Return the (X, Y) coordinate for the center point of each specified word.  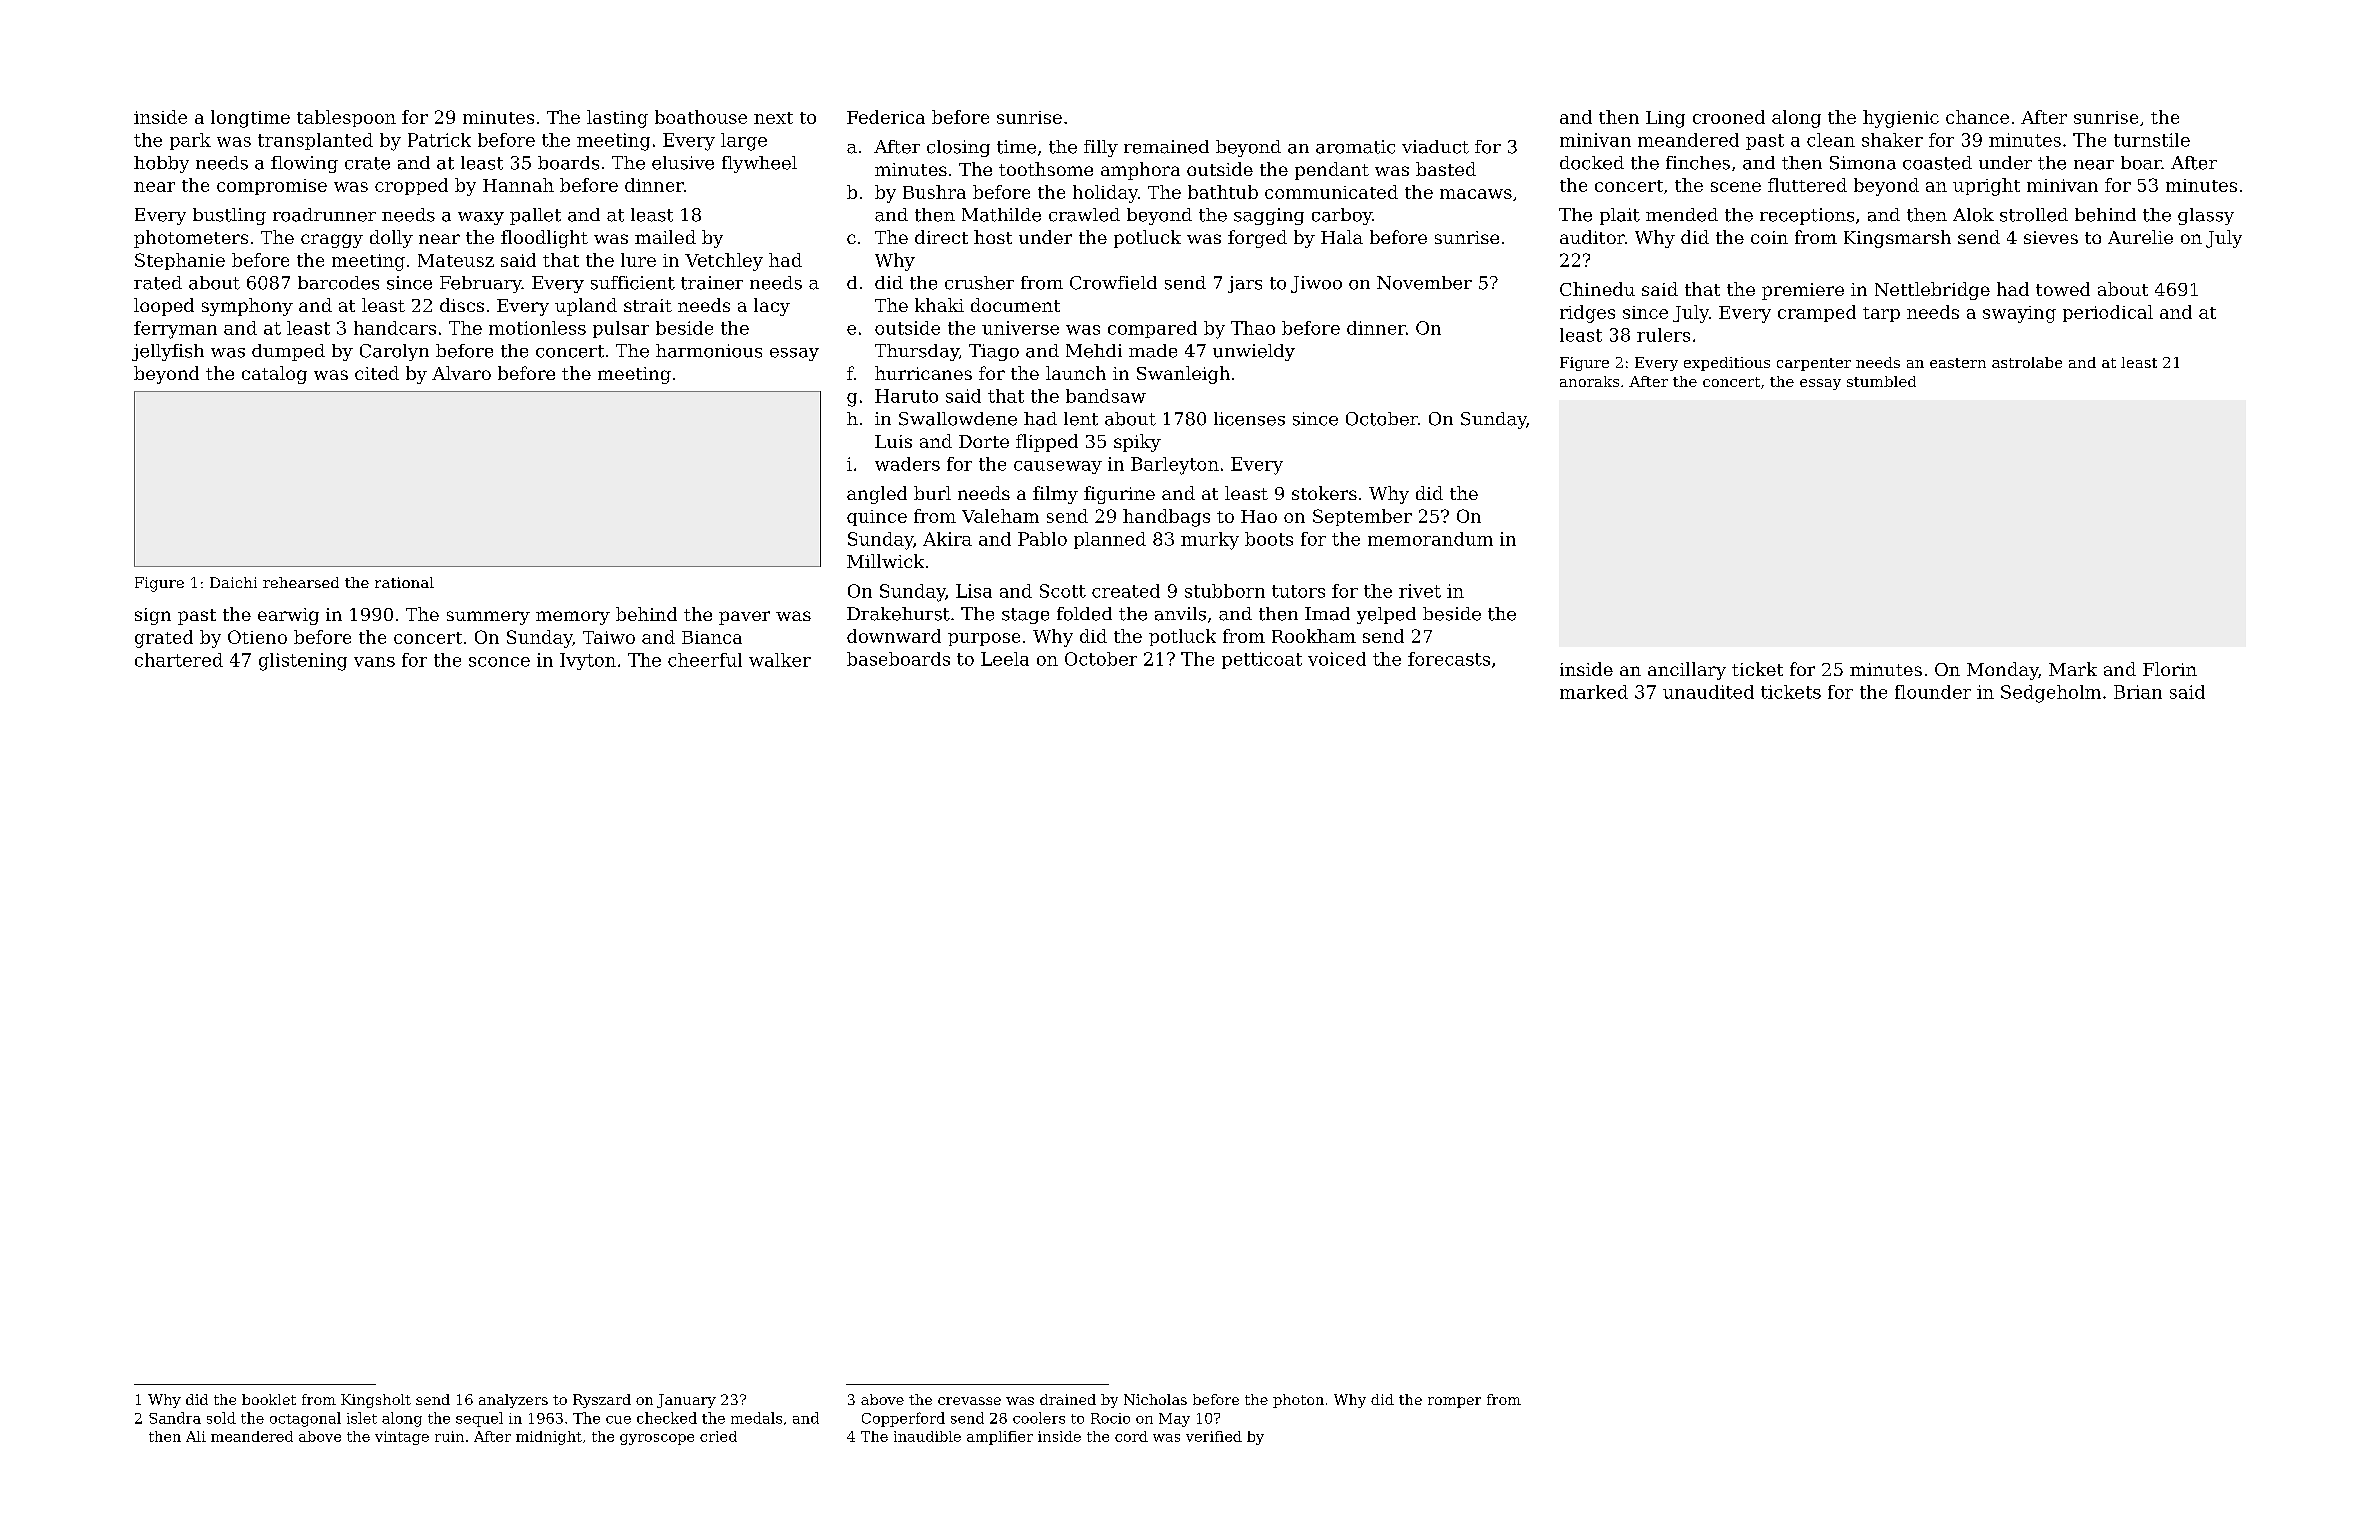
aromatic (1355, 147)
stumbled (1881, 381)
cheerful (705, 660)
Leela (1005, 659)
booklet (269, 1399)
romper (1454, 1402)
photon (1298, 1401)
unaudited (1708, 692)
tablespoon (346, 118)
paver (744, 618)
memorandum (1430, 539)
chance (1977, 117)
